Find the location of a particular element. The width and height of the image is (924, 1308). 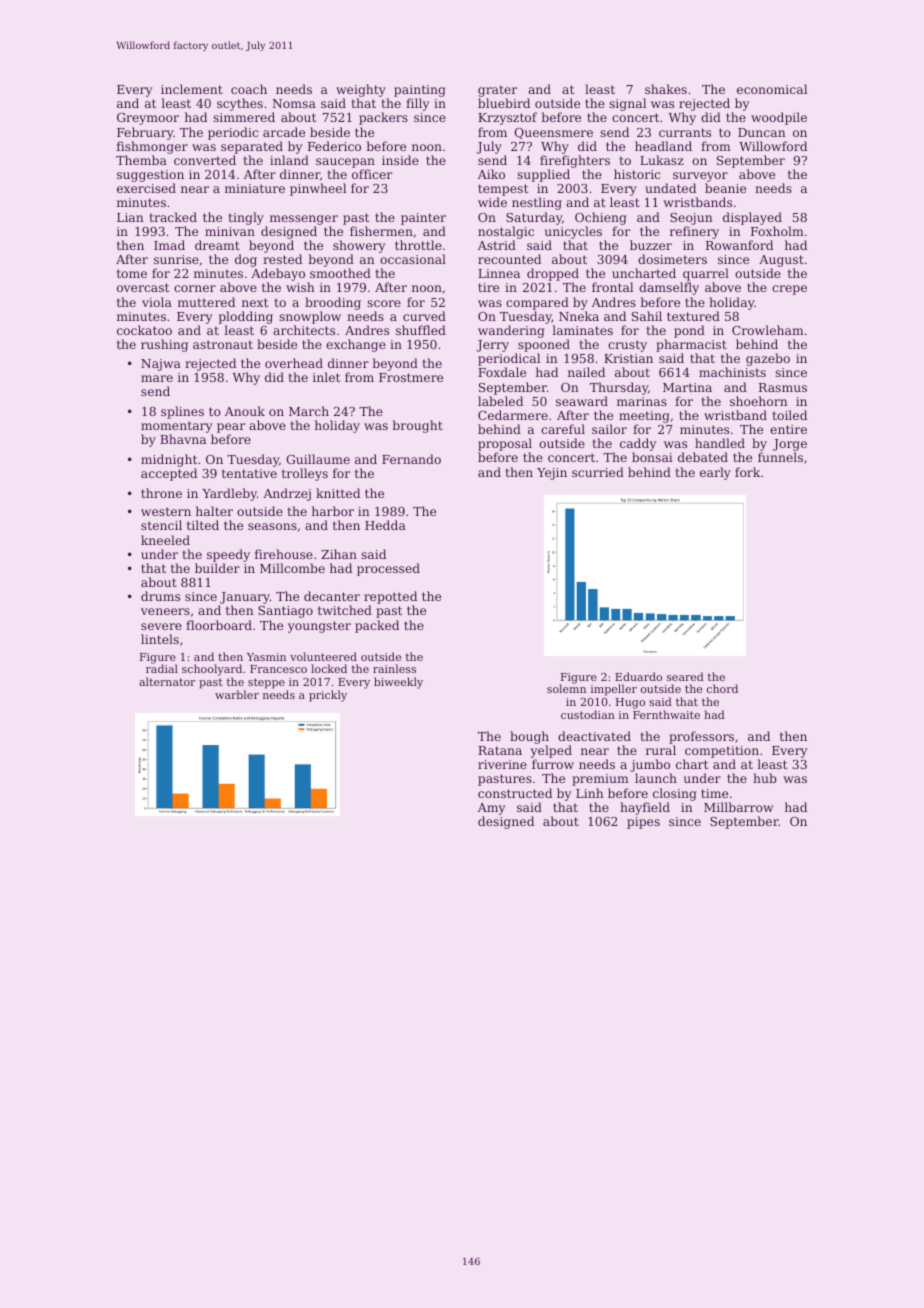

arcade is located at coordinates (284, 132).
